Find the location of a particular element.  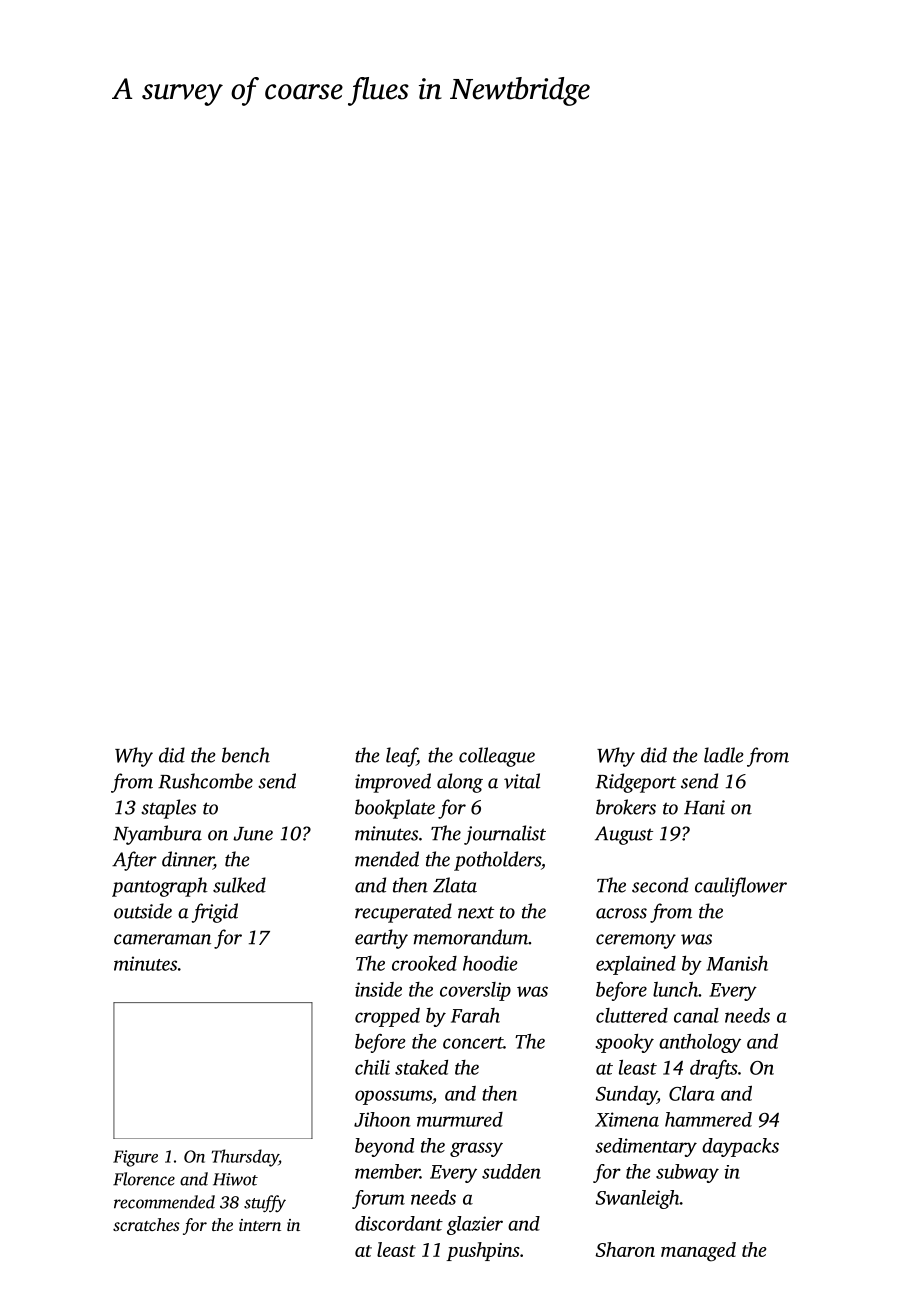

cropped is located at coordinates (387, 1017).
